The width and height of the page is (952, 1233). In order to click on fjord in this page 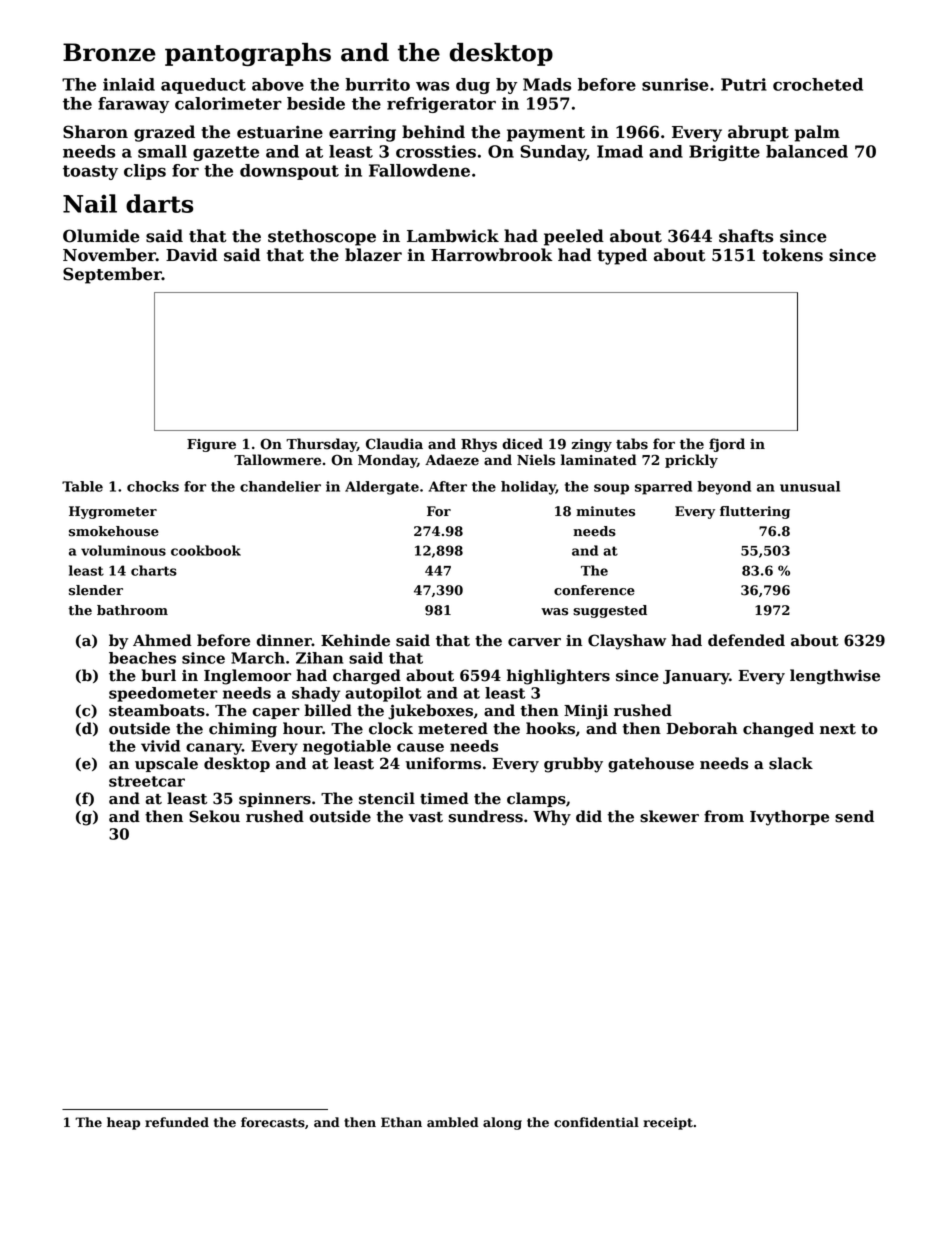, I will do `click(727, 445)`.
